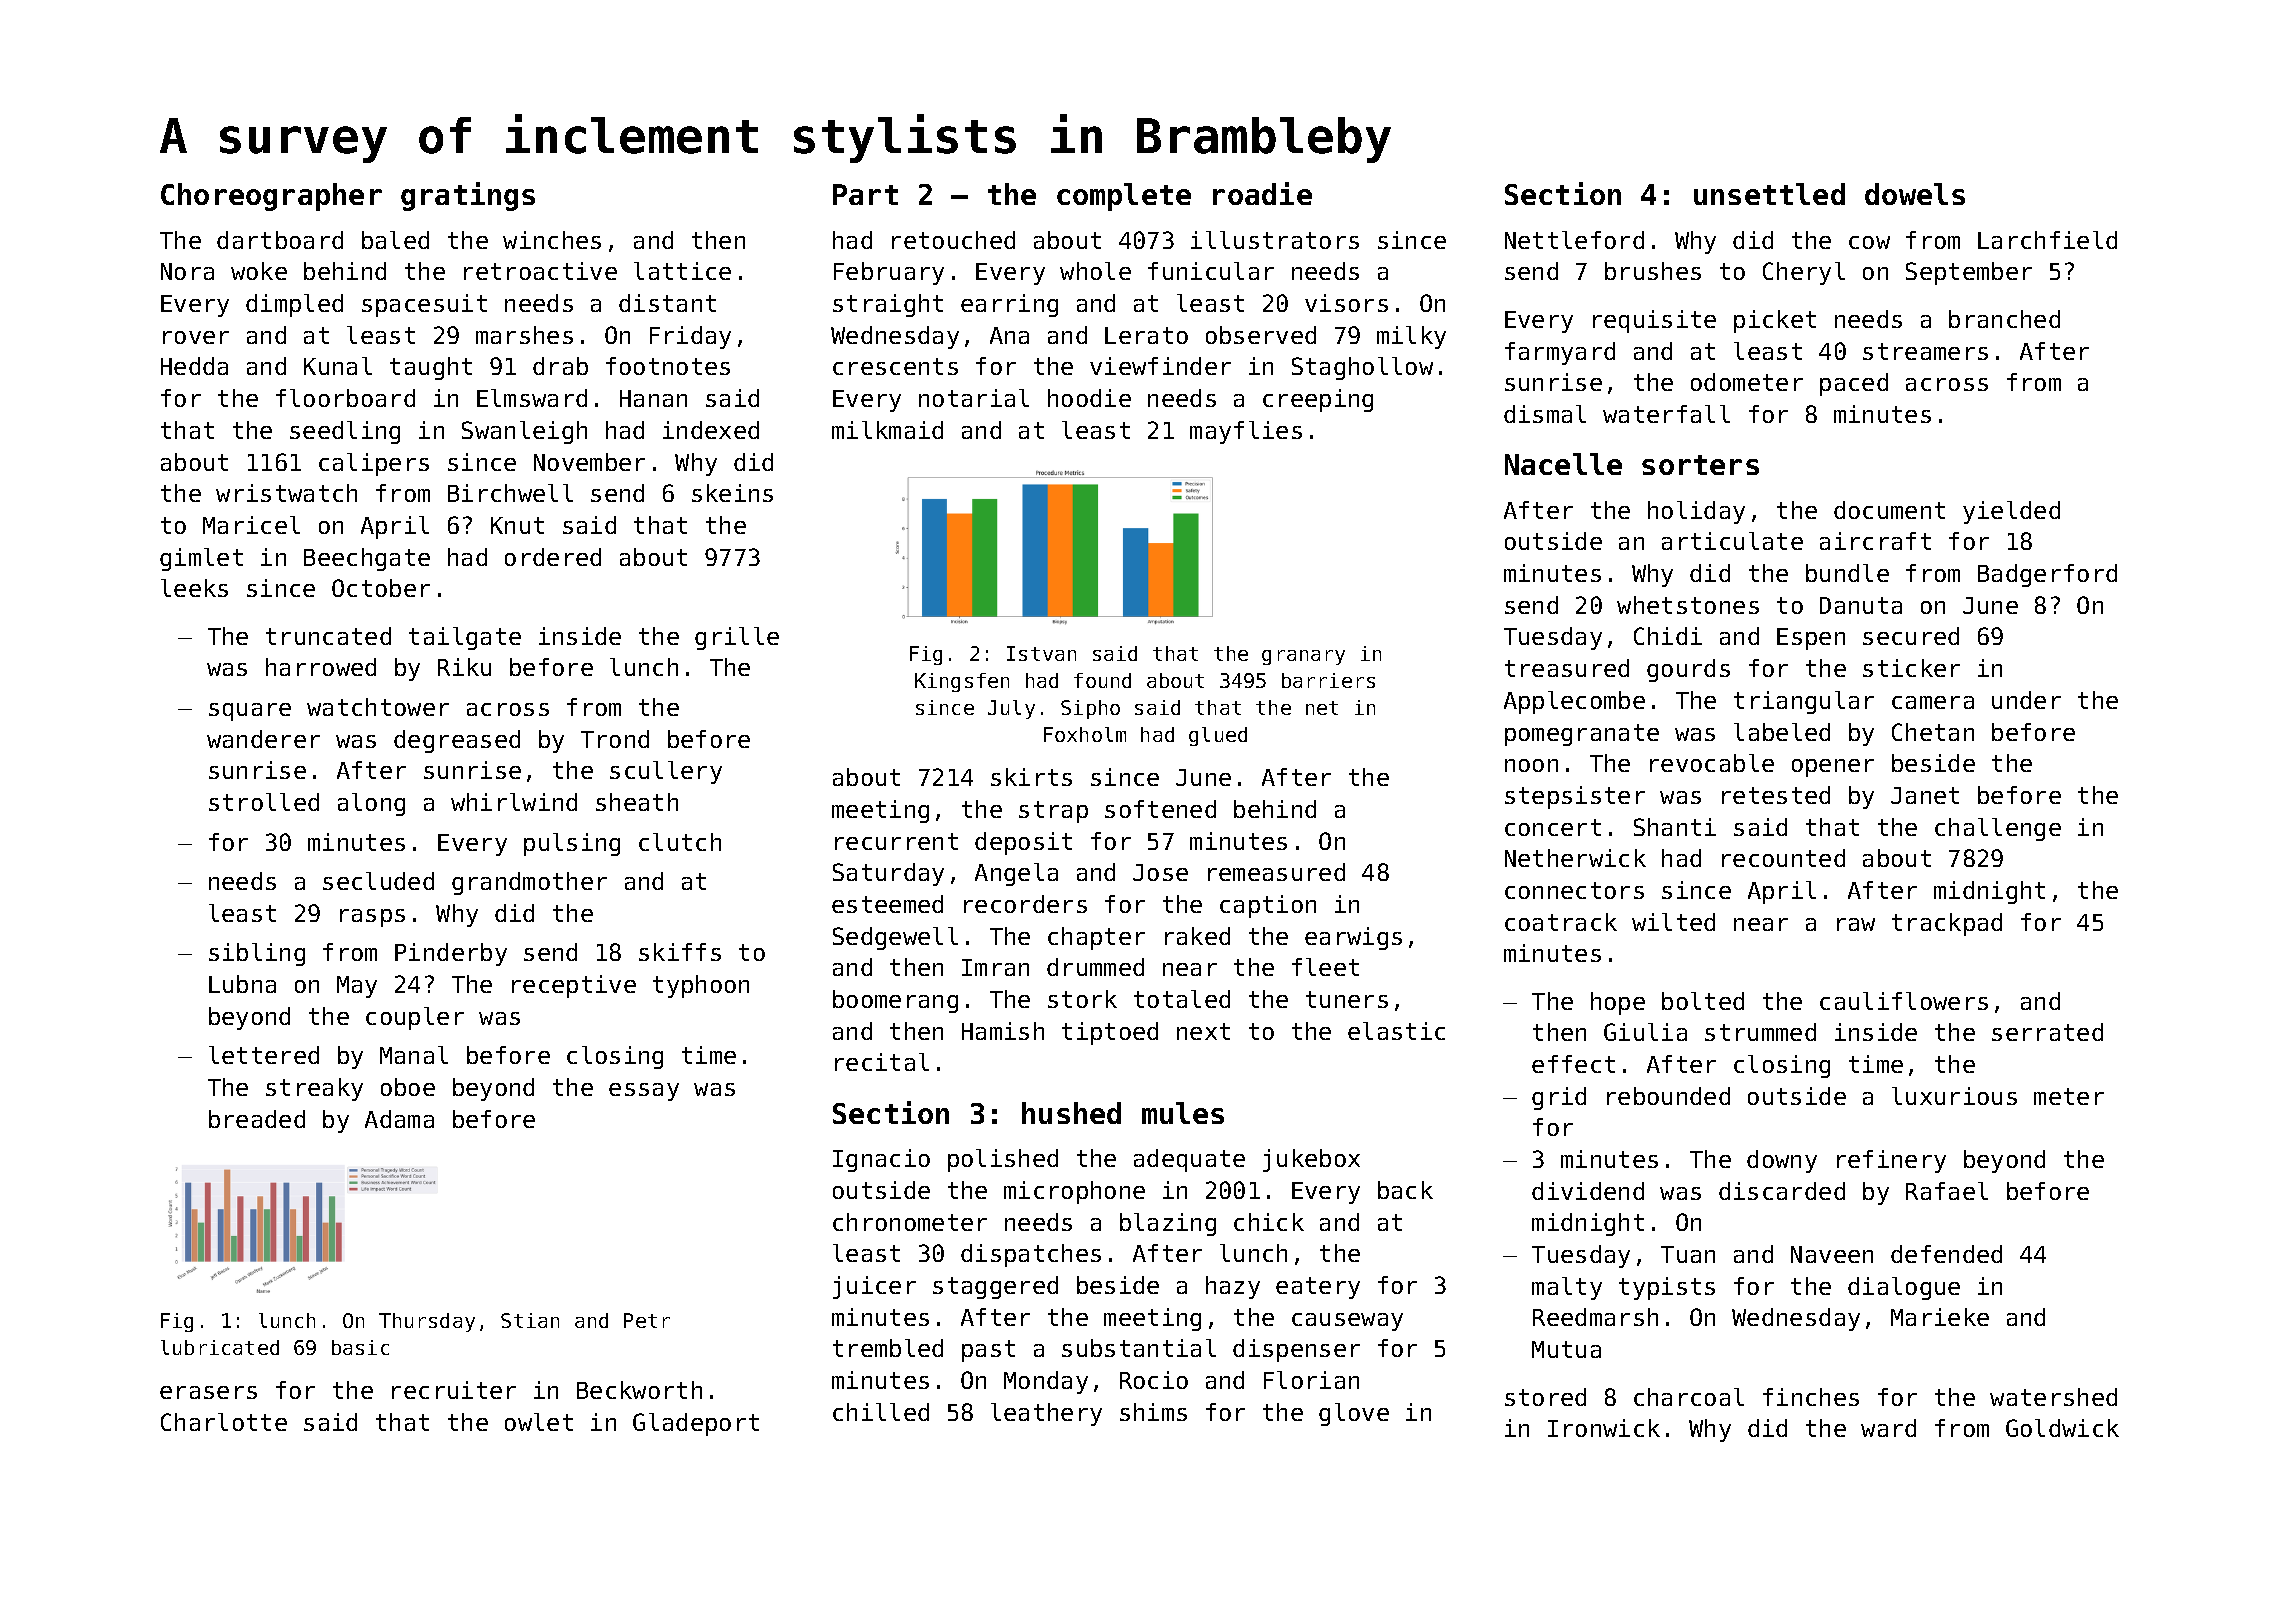 Image resolution: width=2292 pixels, height=1620 pixels. What do you see at coordinates (882, 1062) in the screenshot?
I see `recital` at bounding box center [882, 1062].
